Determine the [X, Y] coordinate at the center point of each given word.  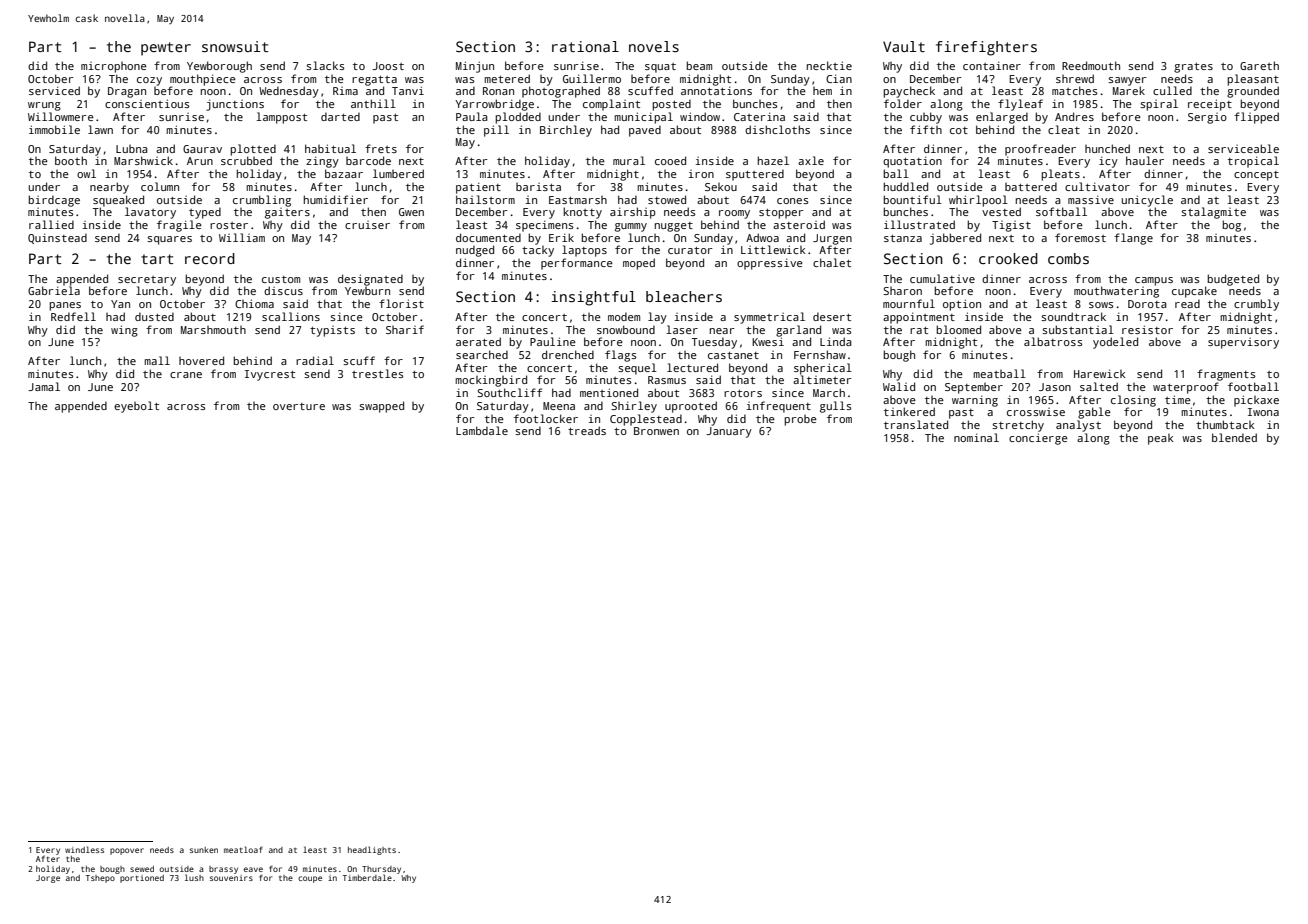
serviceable [1243, 148]
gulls [835, 407]
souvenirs [231, 878]
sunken [204, 850]
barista [538, 187]
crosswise [1036, 412]
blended [1234, 437]
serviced [54, 90]
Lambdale [482, 430]
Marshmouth [213, 330]
